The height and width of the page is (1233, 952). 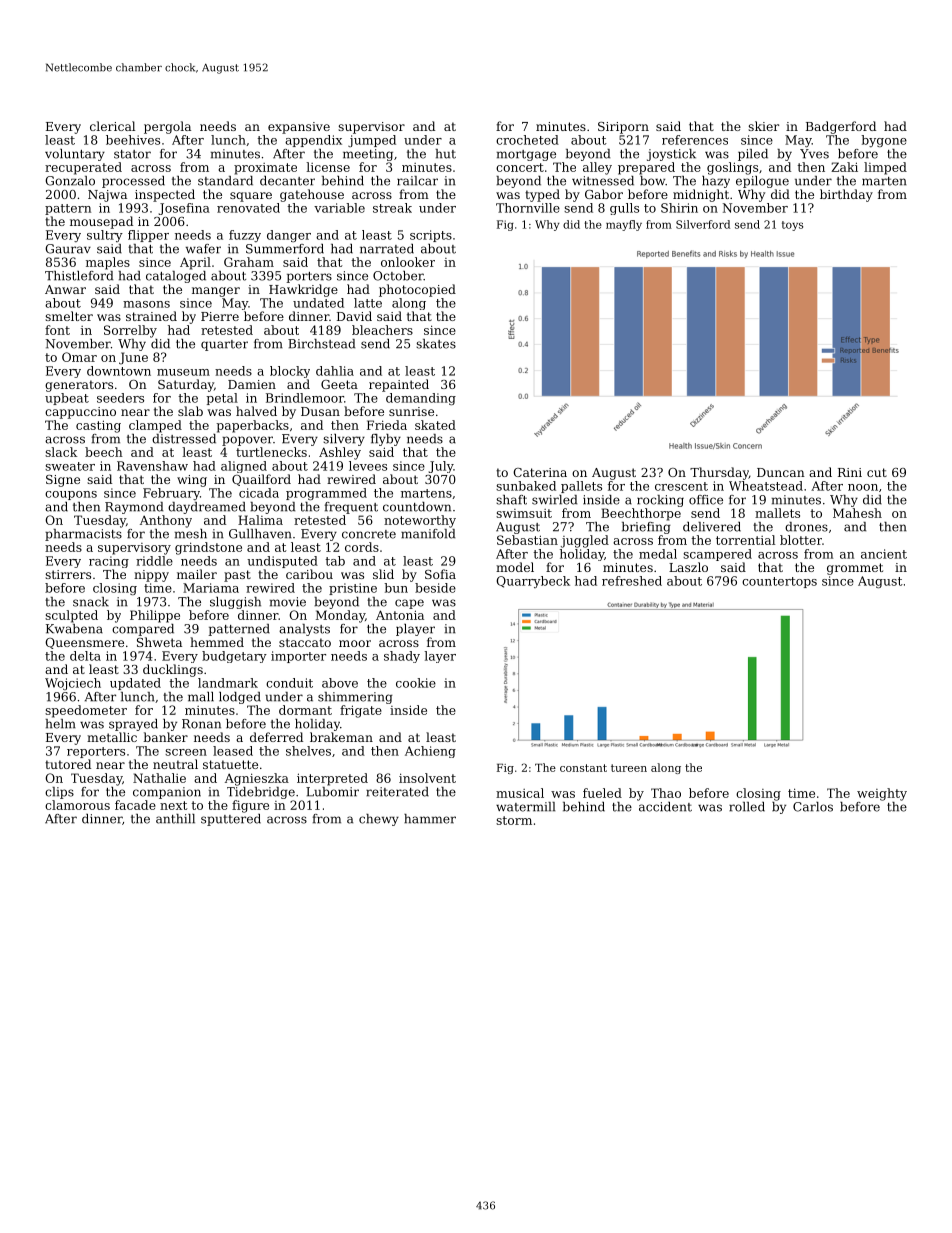 What do you see at coordinates (175, 819) in the page?
I see `anthill` at bounding box center [175, 819].
